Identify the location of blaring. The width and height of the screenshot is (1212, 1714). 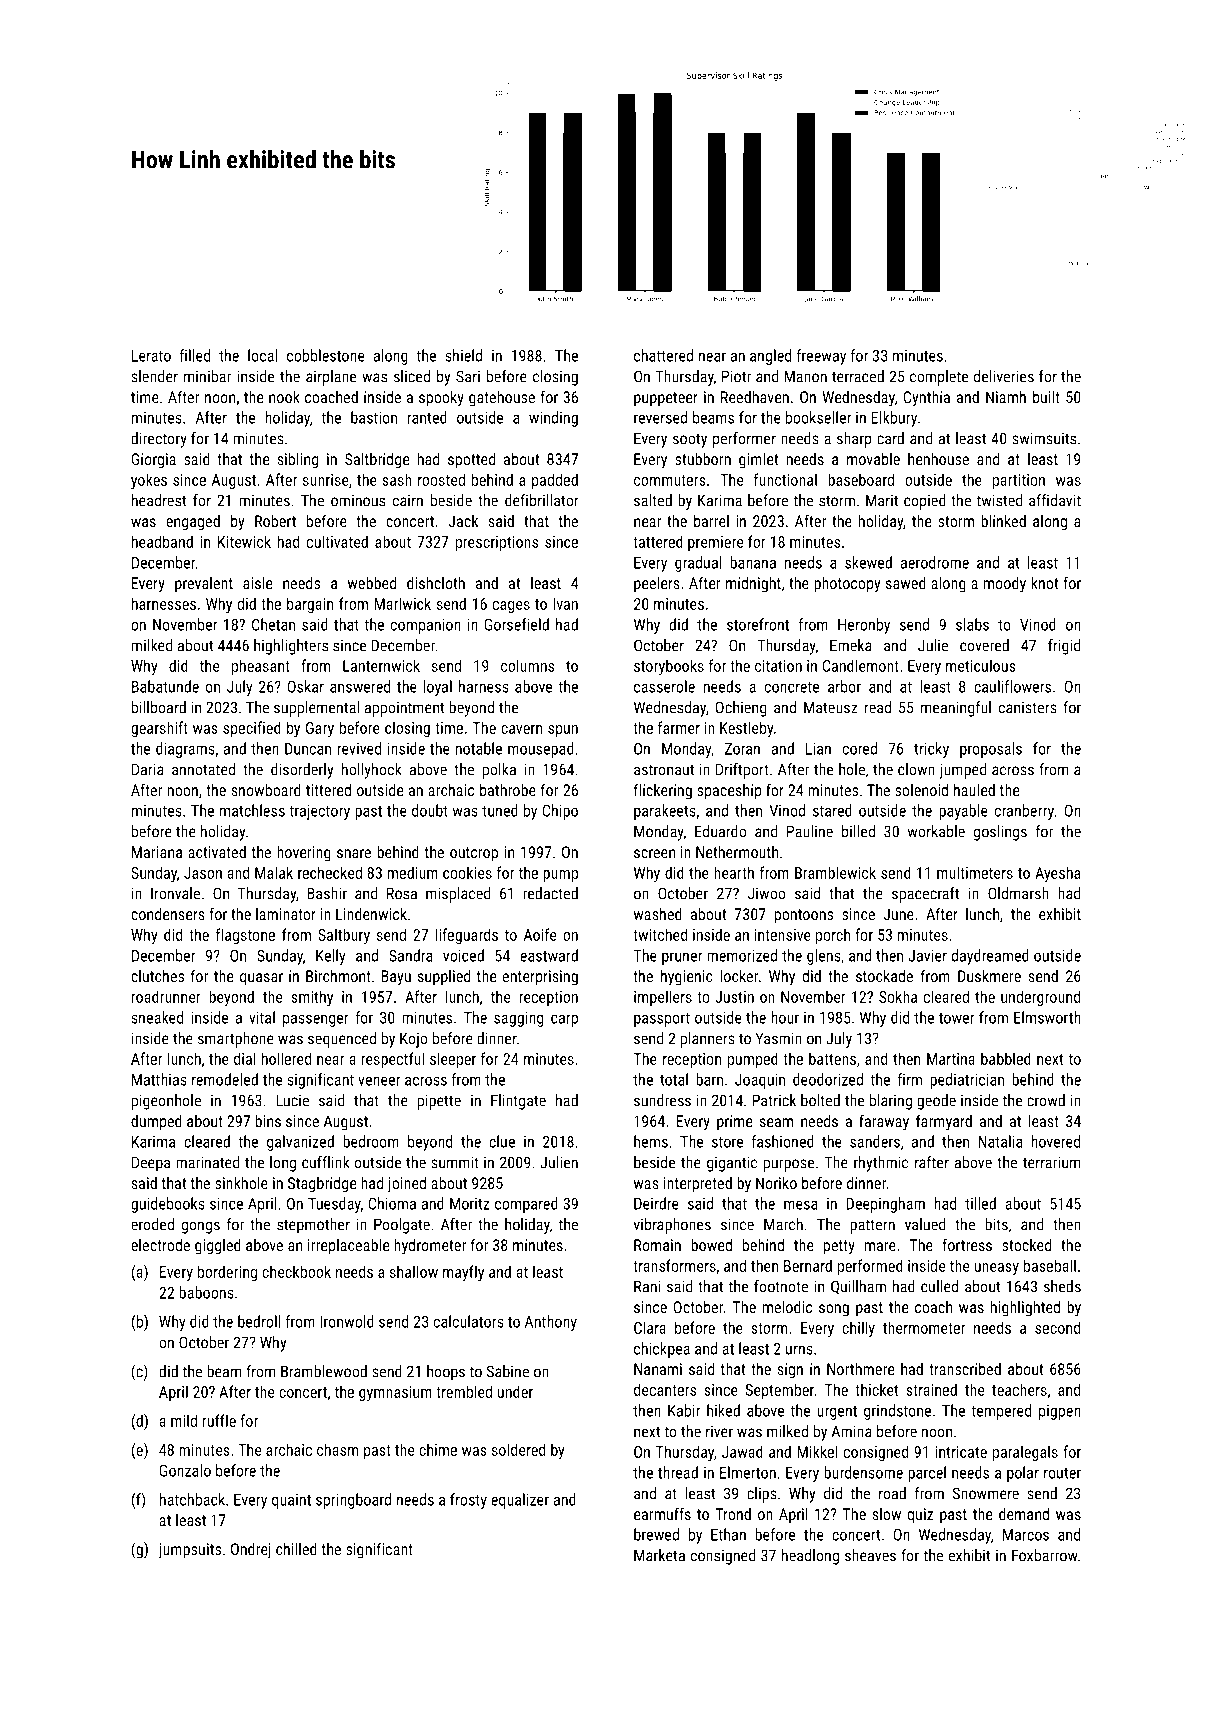
(891, 1102).
